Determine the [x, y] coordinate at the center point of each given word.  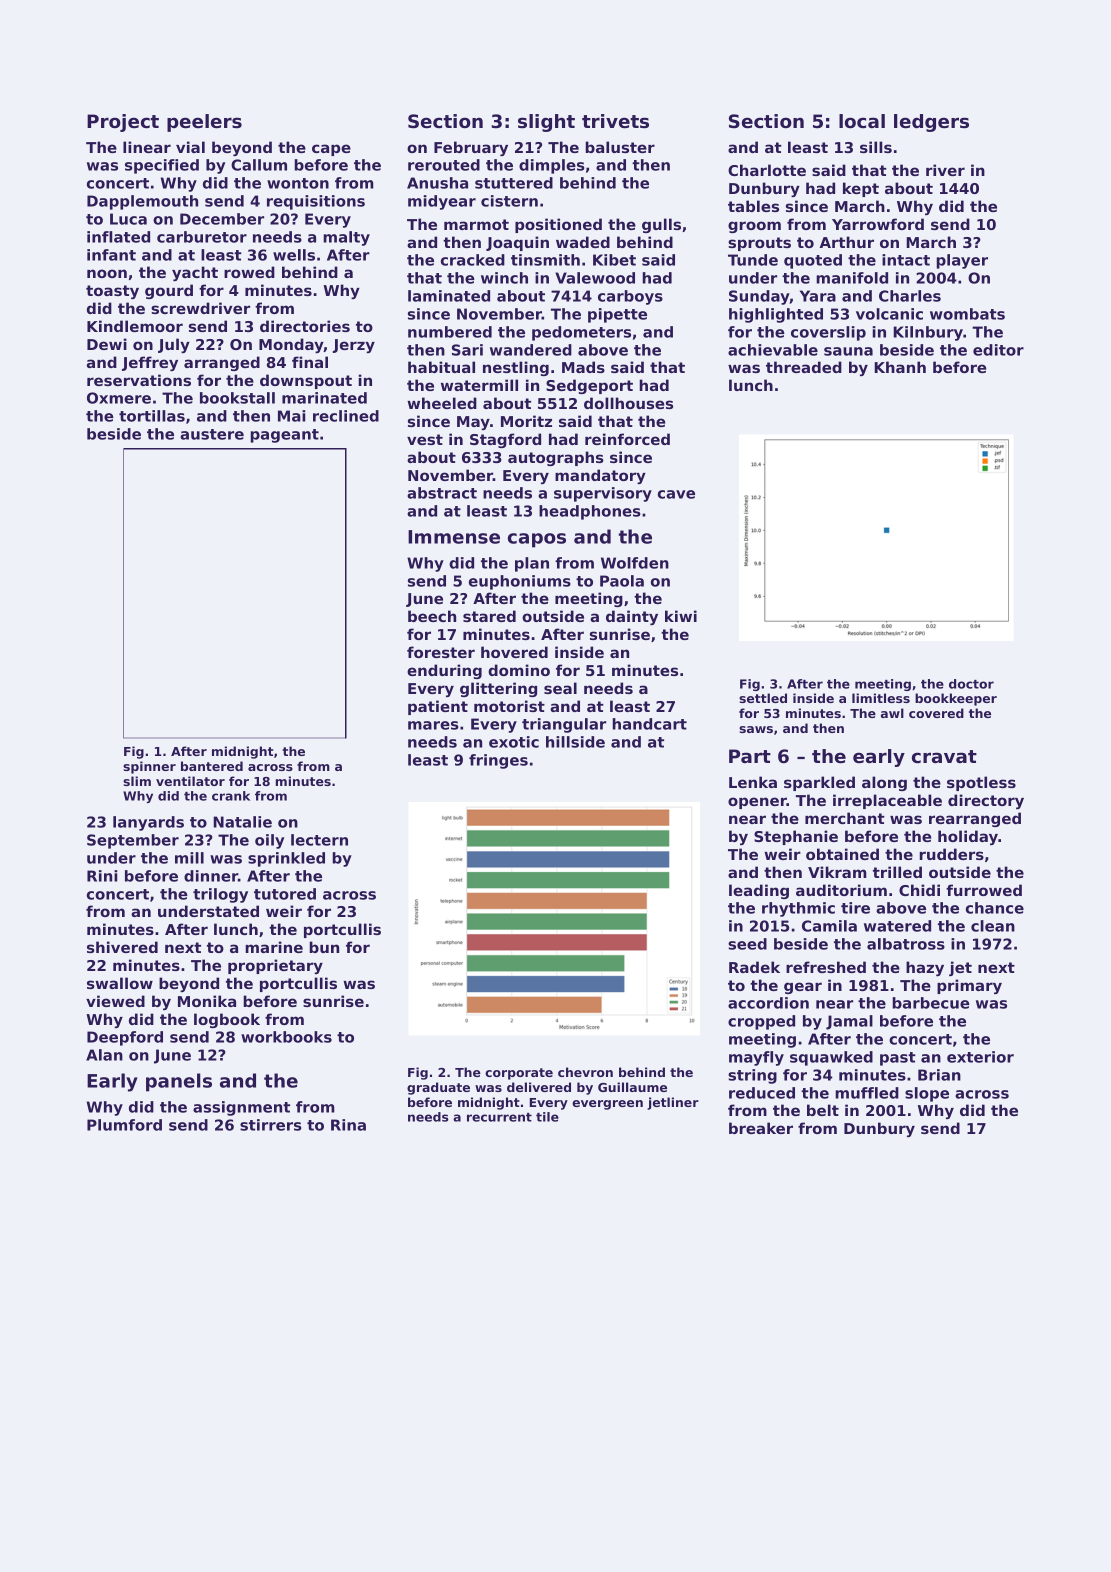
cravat [944, 757]
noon [107, 273]
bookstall [237, 398]
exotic [514, 742]
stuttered [514, 183]
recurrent [499, 1117]
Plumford [124, 1125]
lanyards [148, 823]
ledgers [931, 123]
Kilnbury [928, 333]
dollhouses [628, 403]
